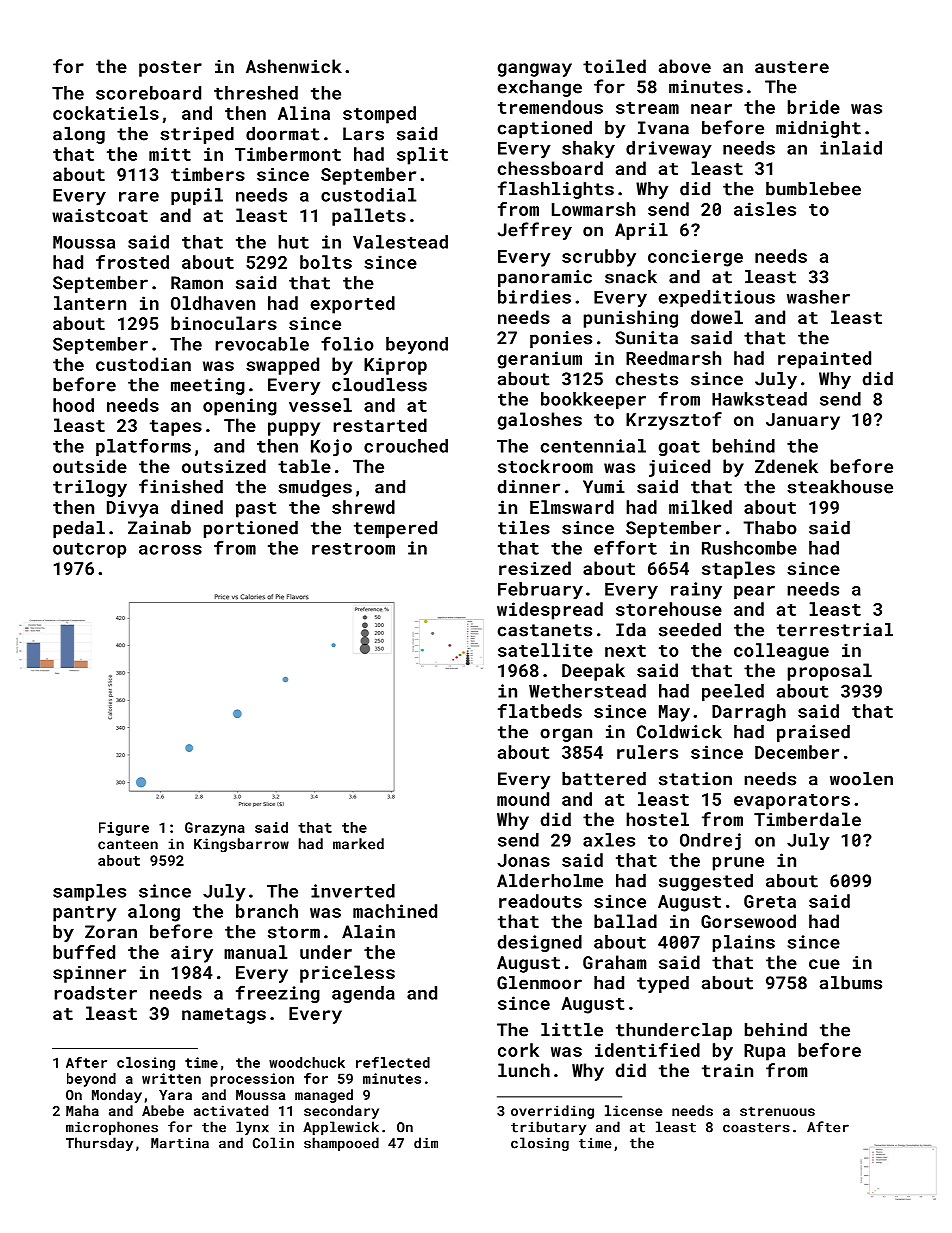 This page has height=1233, width=952. Describe the element at coordinates (143, 364) in the page. I see `custodian` at that location.
